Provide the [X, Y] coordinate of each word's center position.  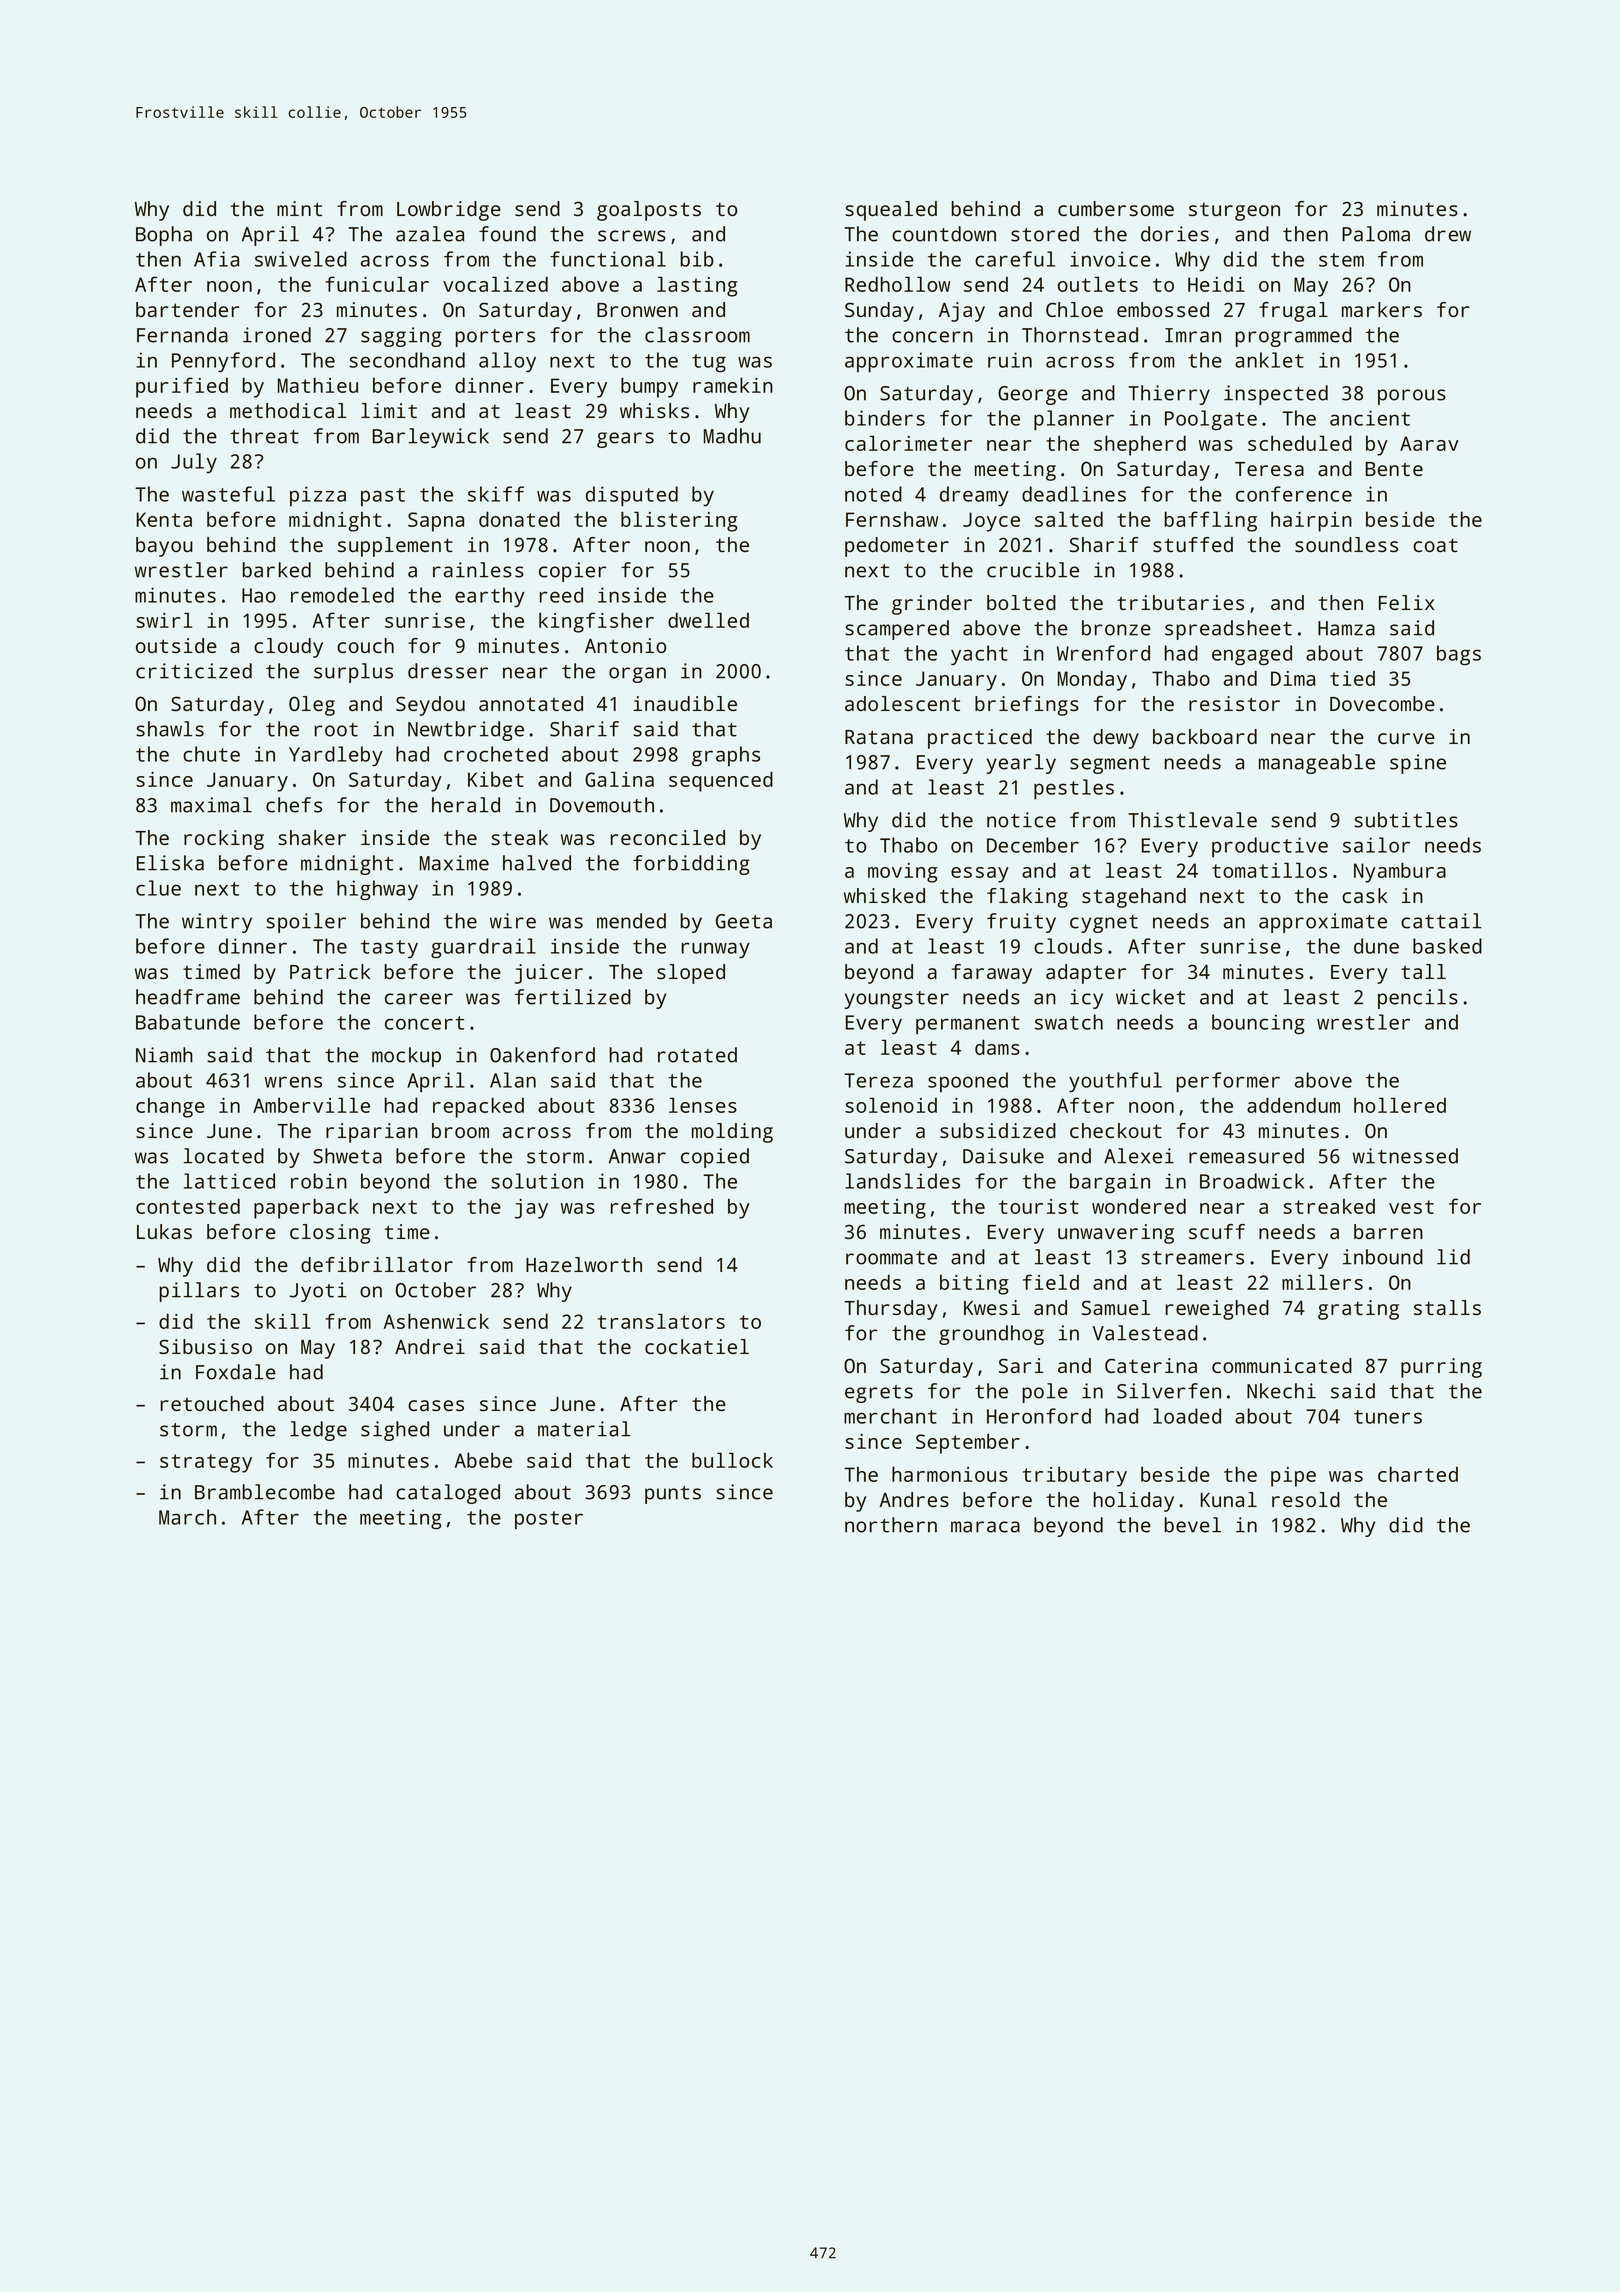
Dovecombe [1382, 703]
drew [1448, 234]
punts [673, 1495]
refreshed [662, 1206]
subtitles [1406, 820]
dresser [448, 671]
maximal [211, 805]
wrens [293, 1082]
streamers [1192, 1258]
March [187, 1517]
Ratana [879, 737]
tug [709, 363]
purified [182, 387]
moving [903, 873]
